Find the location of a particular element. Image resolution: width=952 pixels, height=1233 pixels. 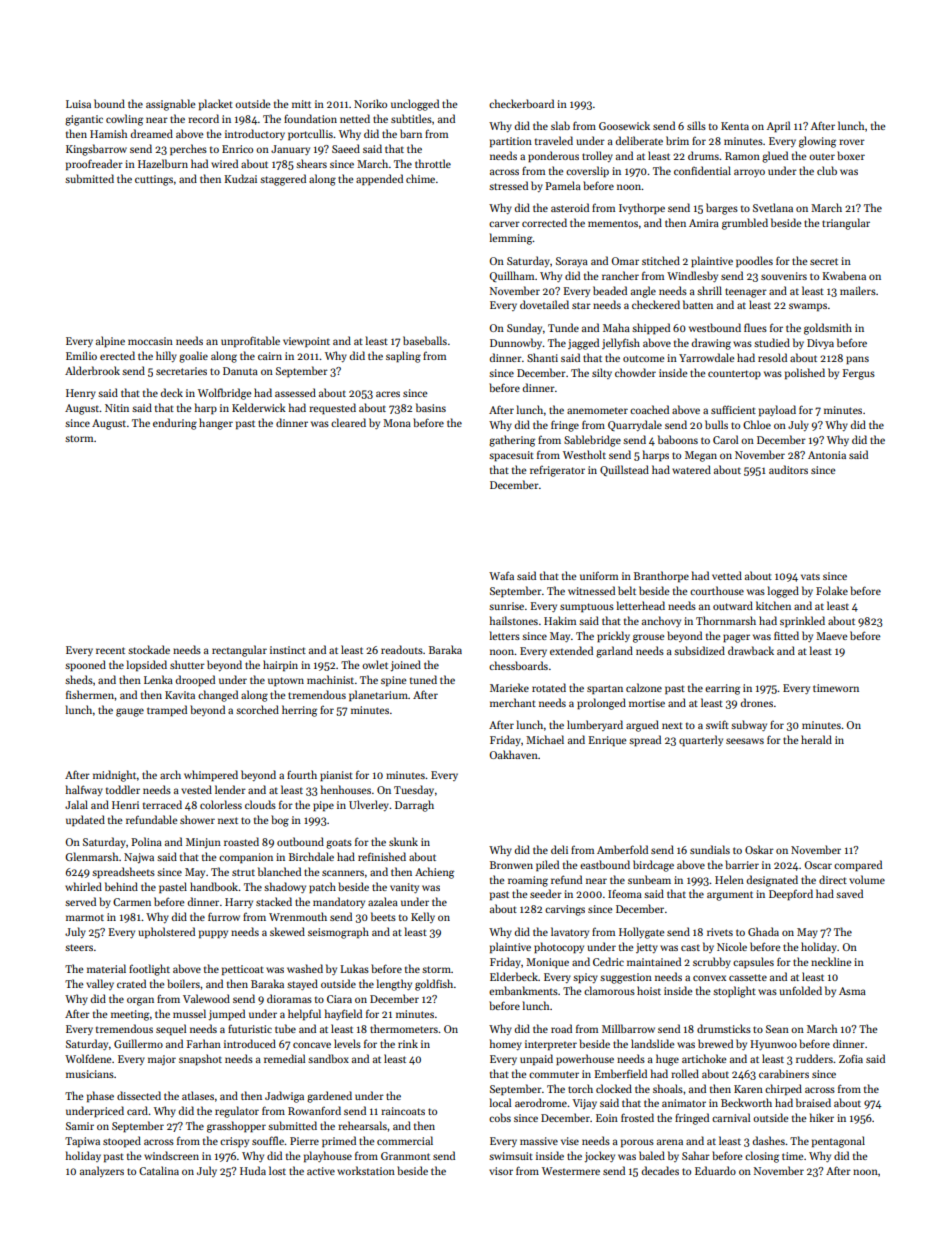

Kudzai is located at coordinates (240, 178).
